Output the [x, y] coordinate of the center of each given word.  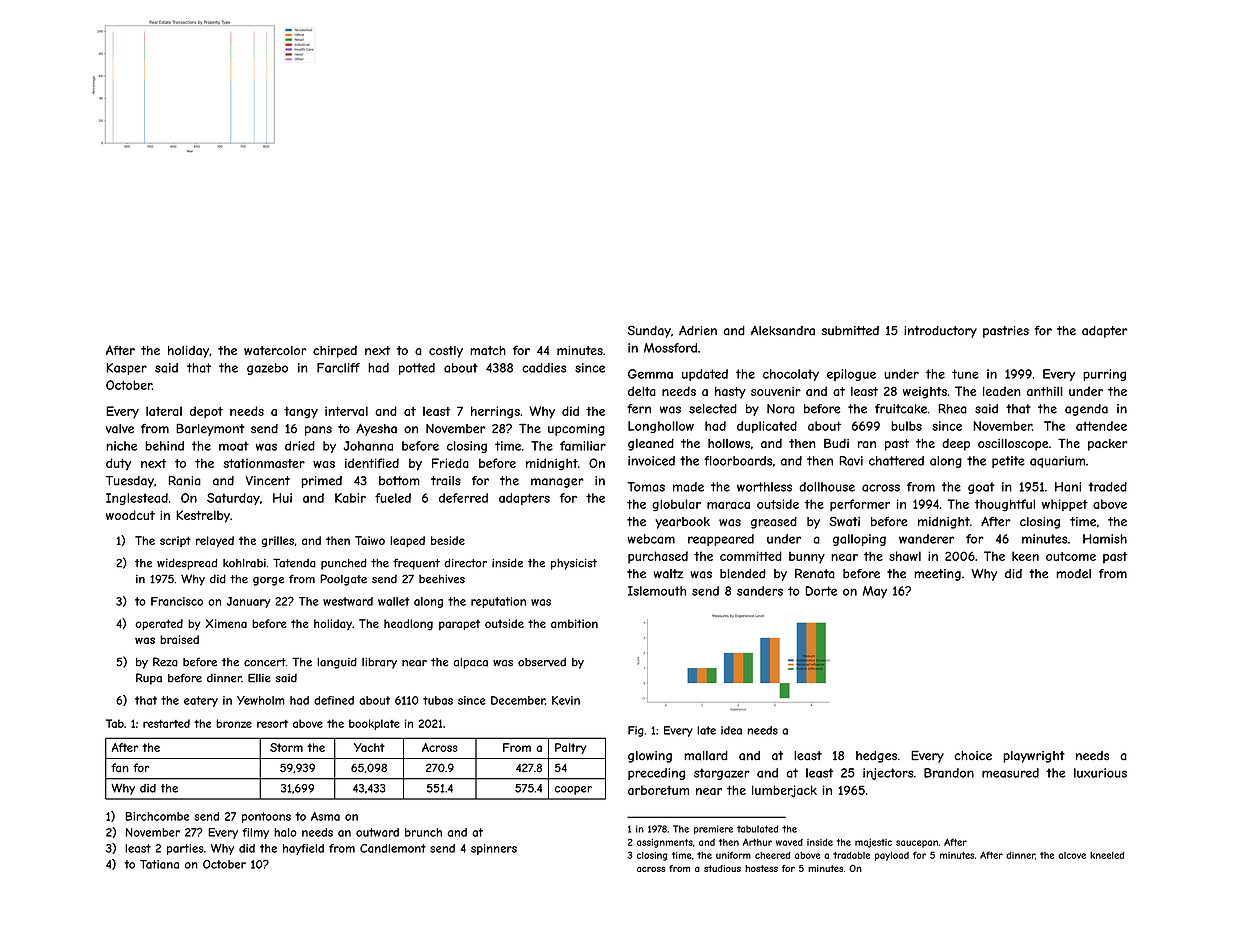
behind [164, 446]
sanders [760, 591]
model [1073, 574]
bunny [807, 558]
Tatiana [159, 864]
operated [159, 624]
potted [417, 369]
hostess [761, 868]
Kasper [126, 369]
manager [557, 483]
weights [925, 393]
